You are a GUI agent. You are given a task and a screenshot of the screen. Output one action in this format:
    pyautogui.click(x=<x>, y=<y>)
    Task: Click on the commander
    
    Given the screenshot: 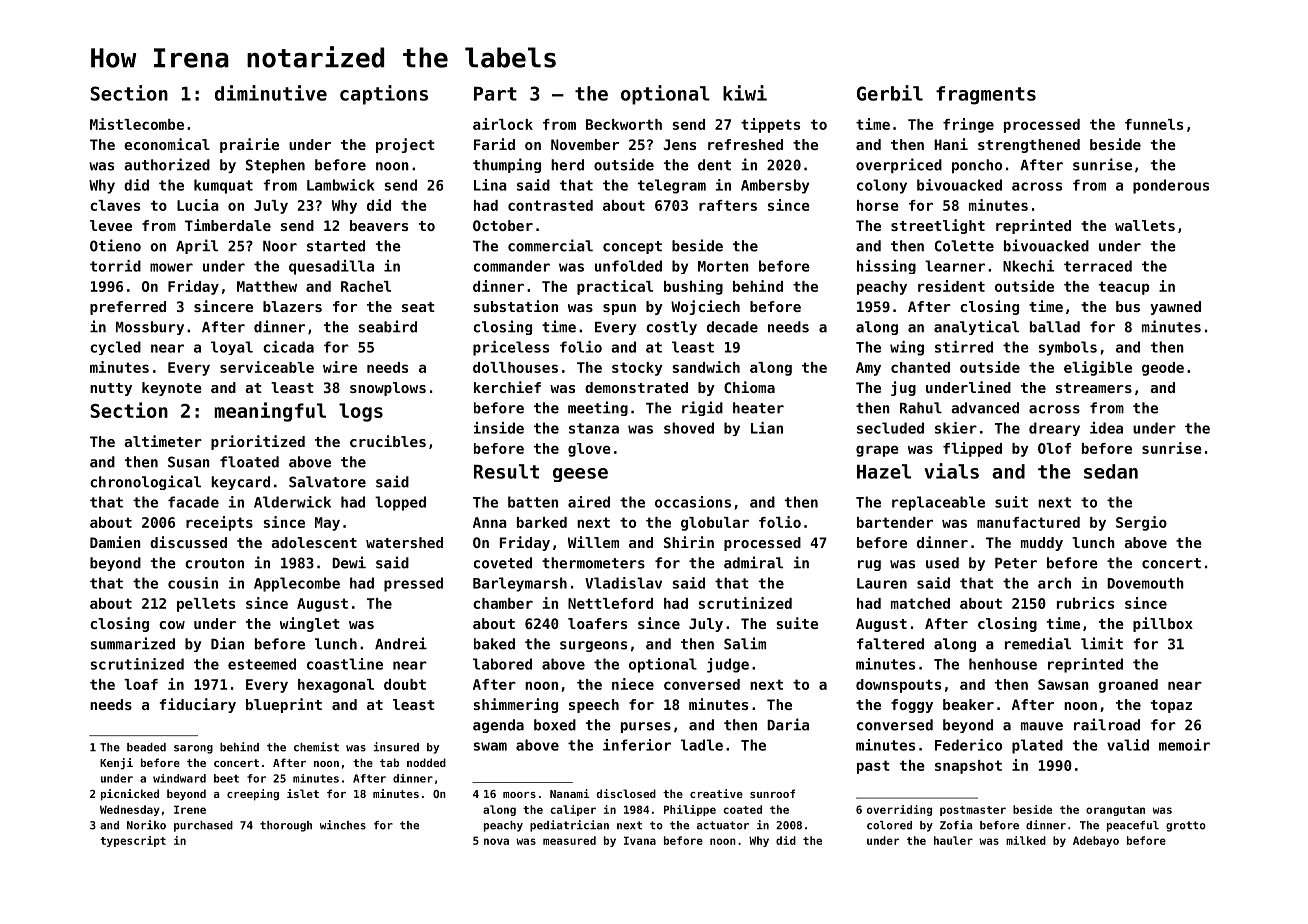 What is the action you would take?
    pyautogui.click(x=512, y=266)
